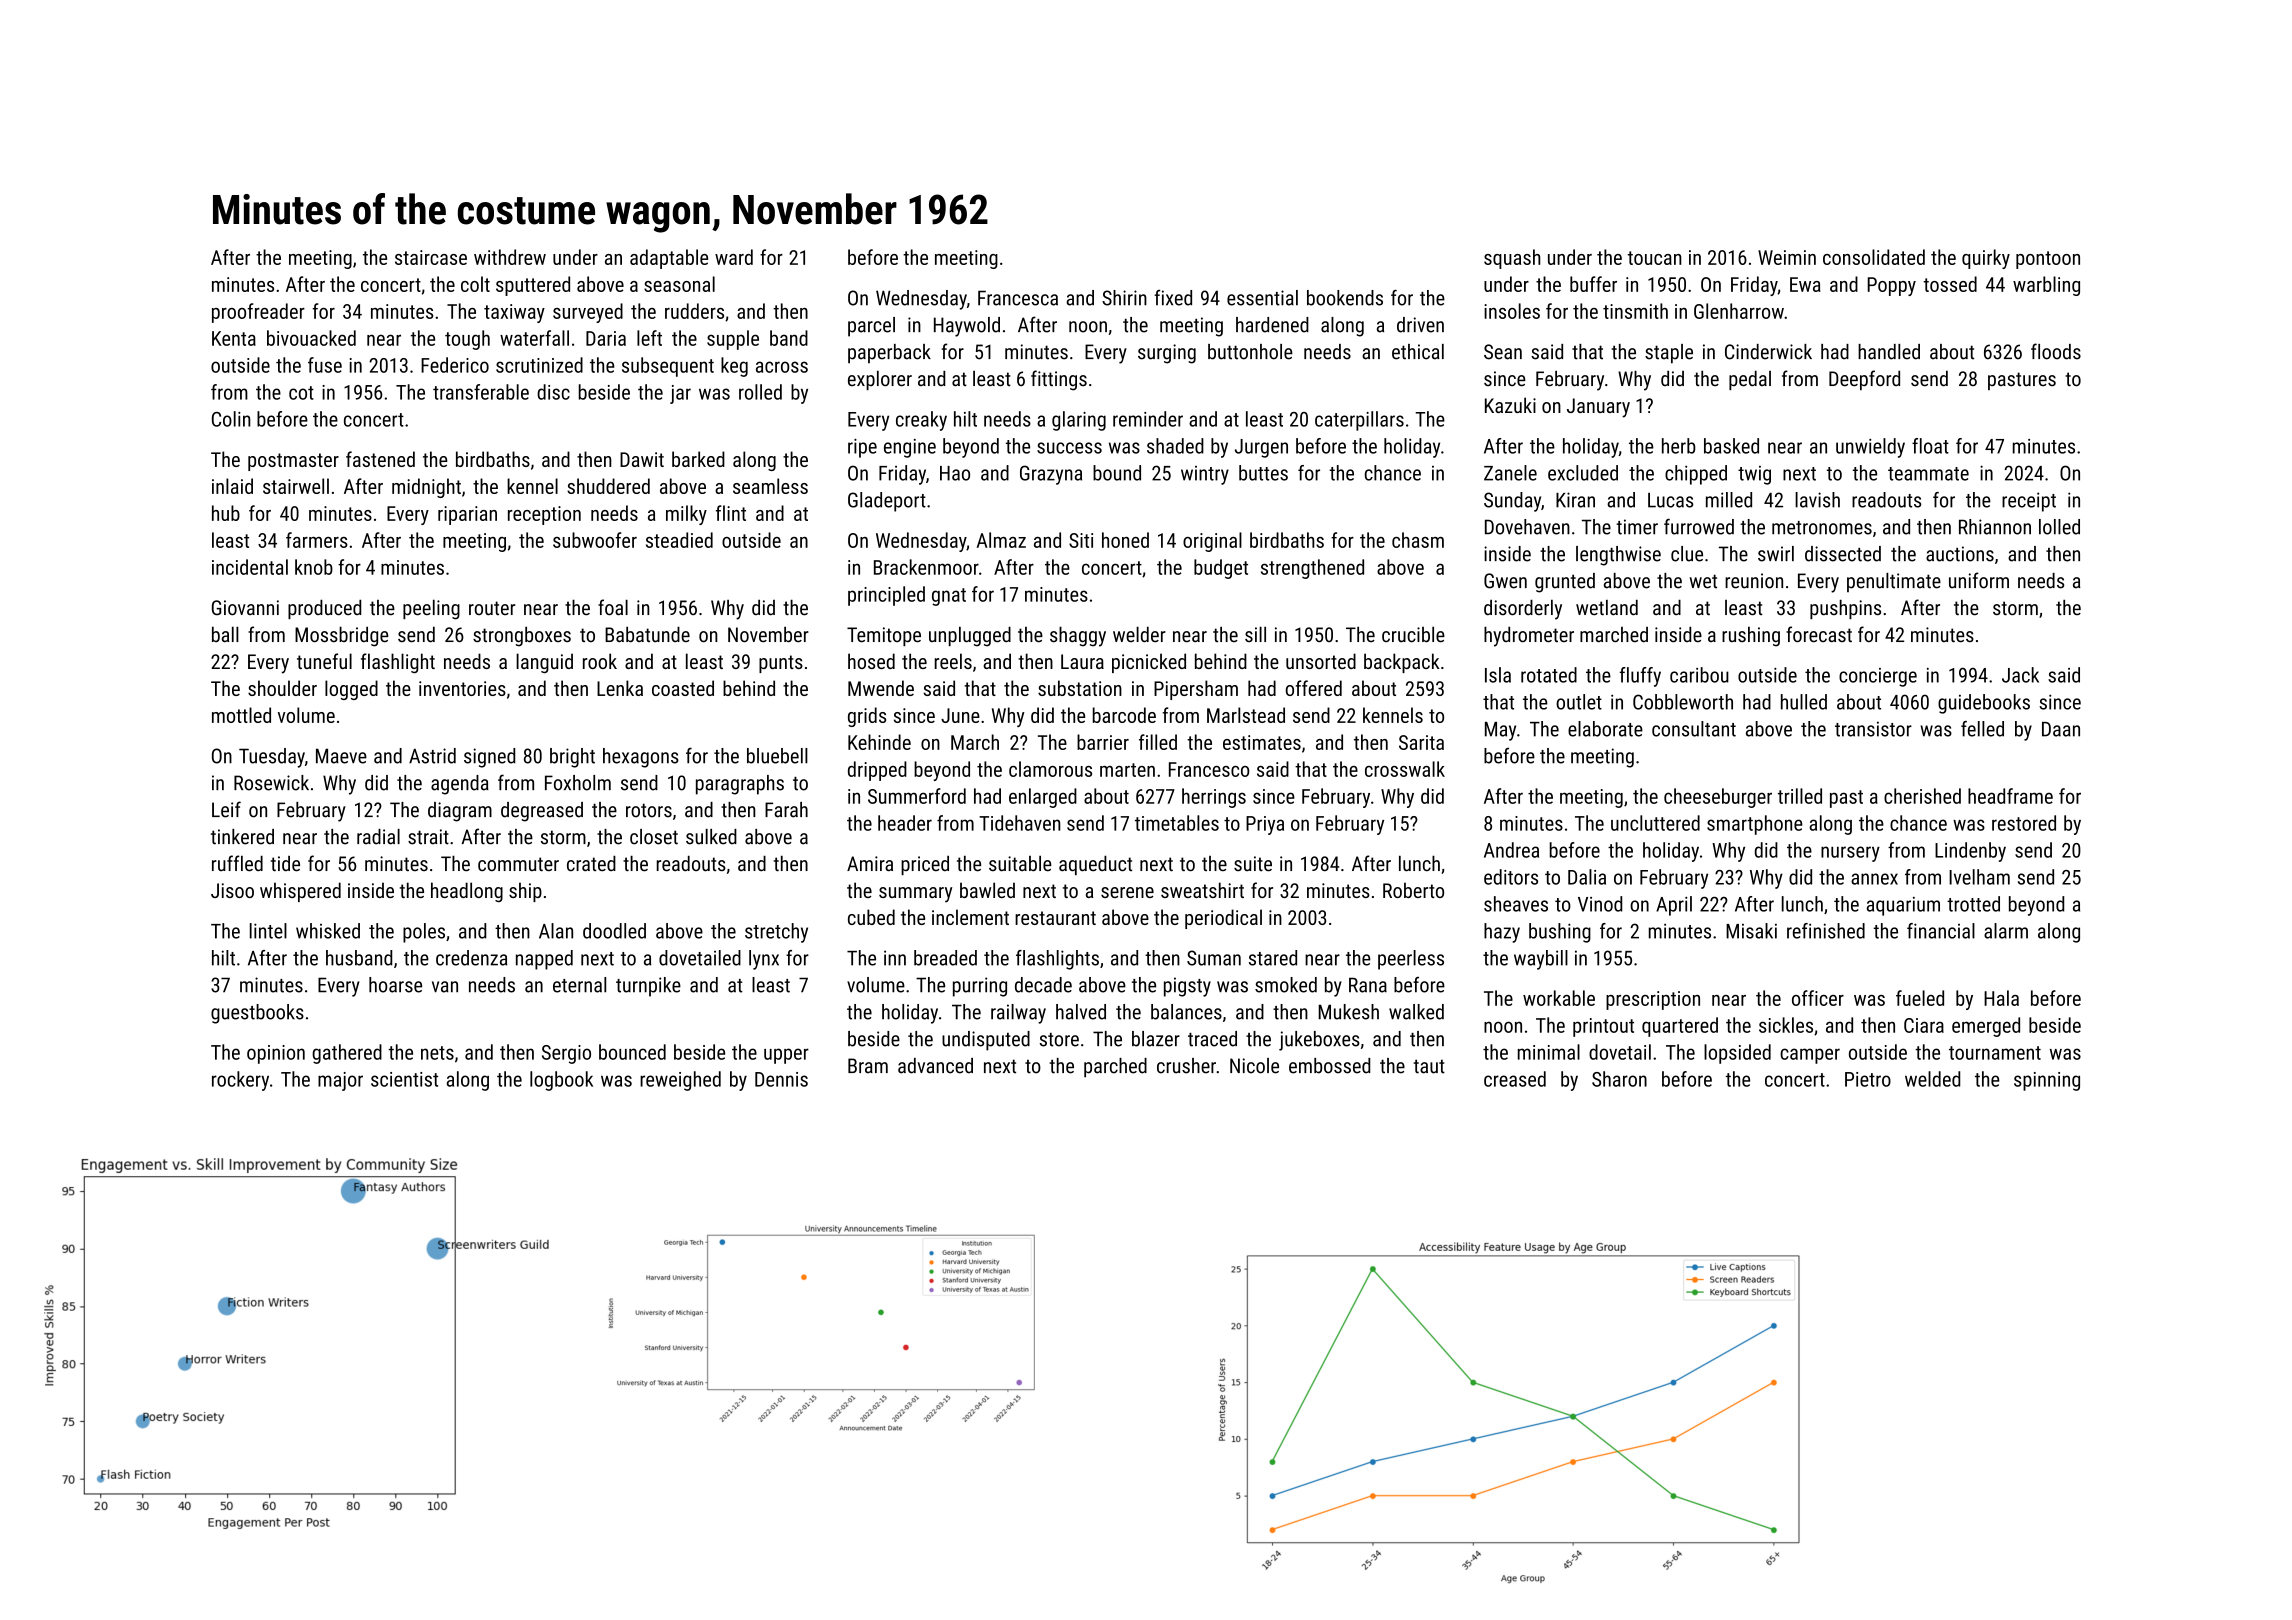 This screenshot has height=1620, width=2292. What do you see at coordinates (881, 688) in the screenshot?
I see `Mwende` at bounding box center [881, 688].
